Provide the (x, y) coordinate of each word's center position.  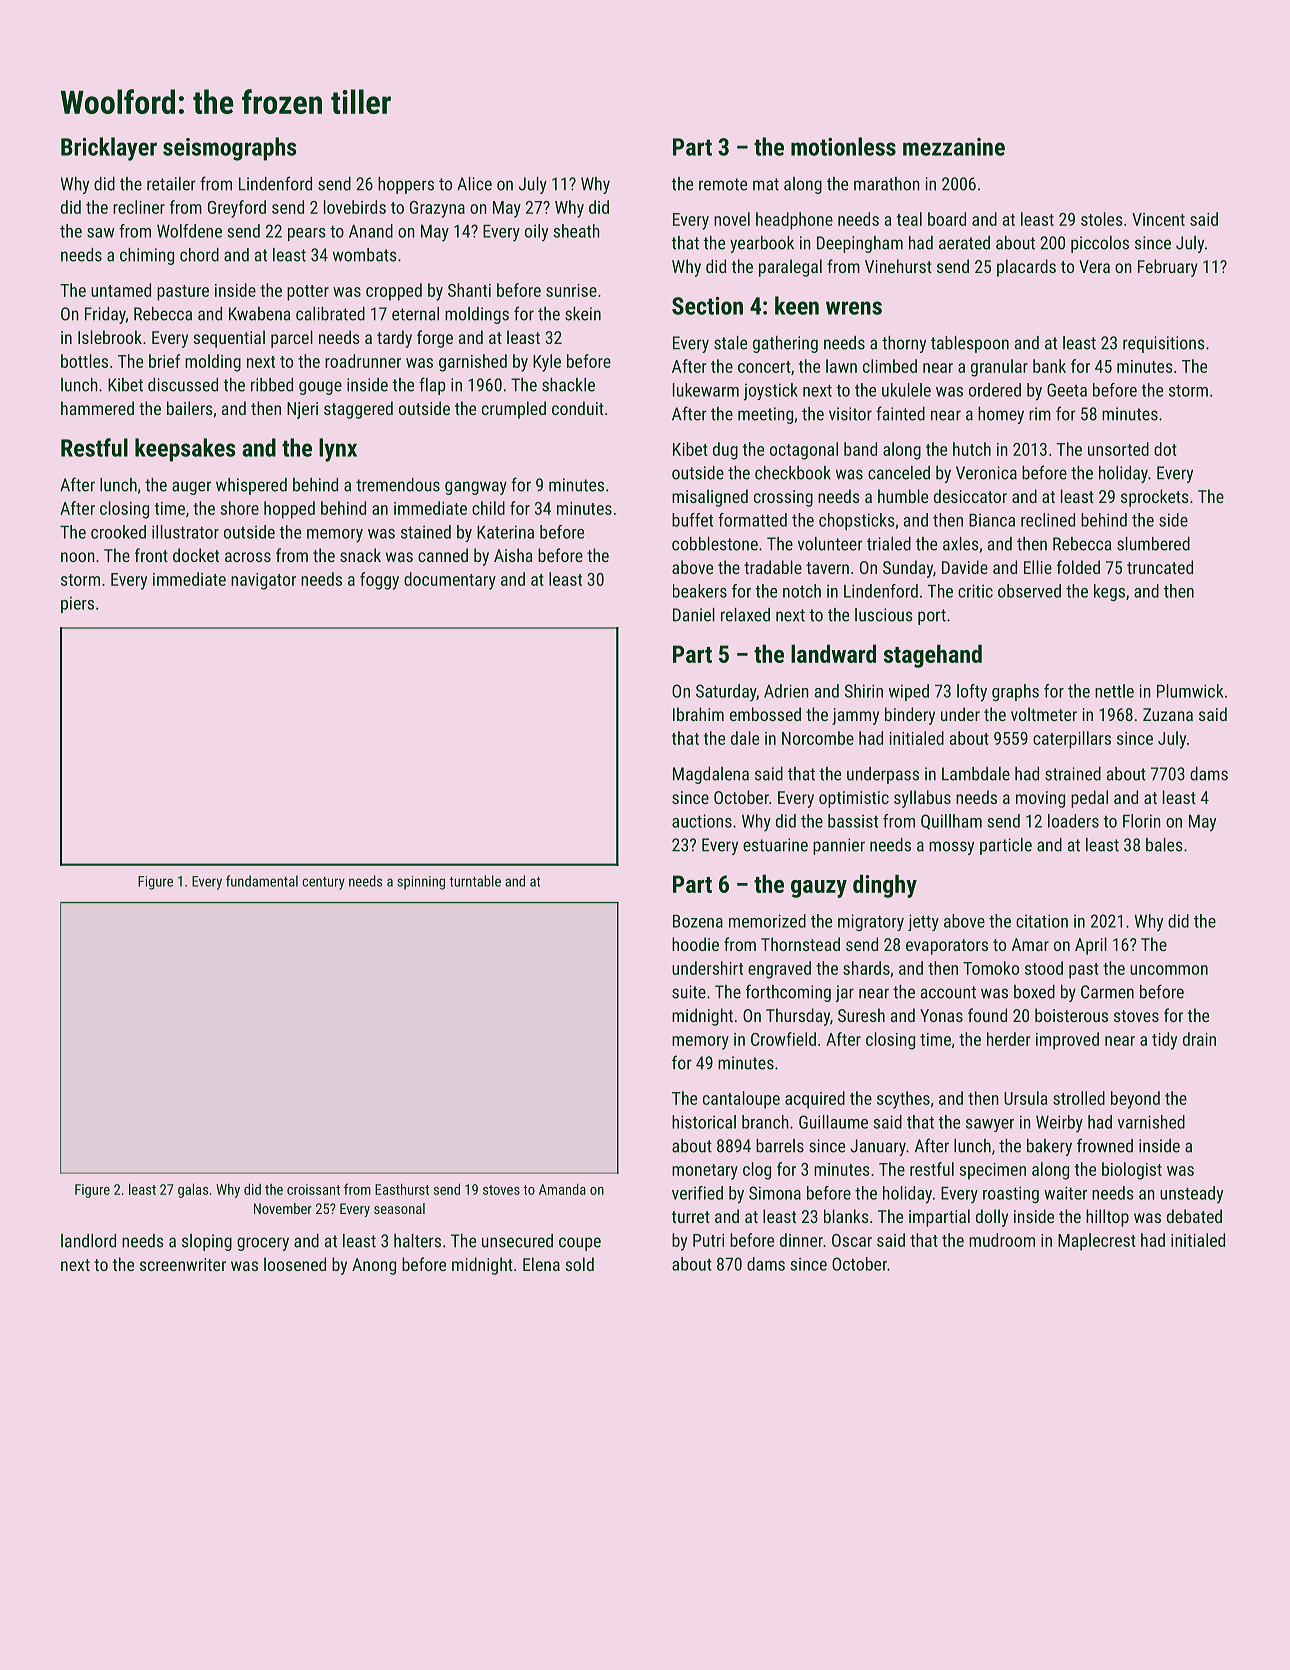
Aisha (513, 555)
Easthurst (402, 1189)
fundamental (262, 881)
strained (1073, 774)
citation (1042, 921)
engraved (779, 970)
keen (797, 305)
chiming (147, 256)
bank (1049, 366)
